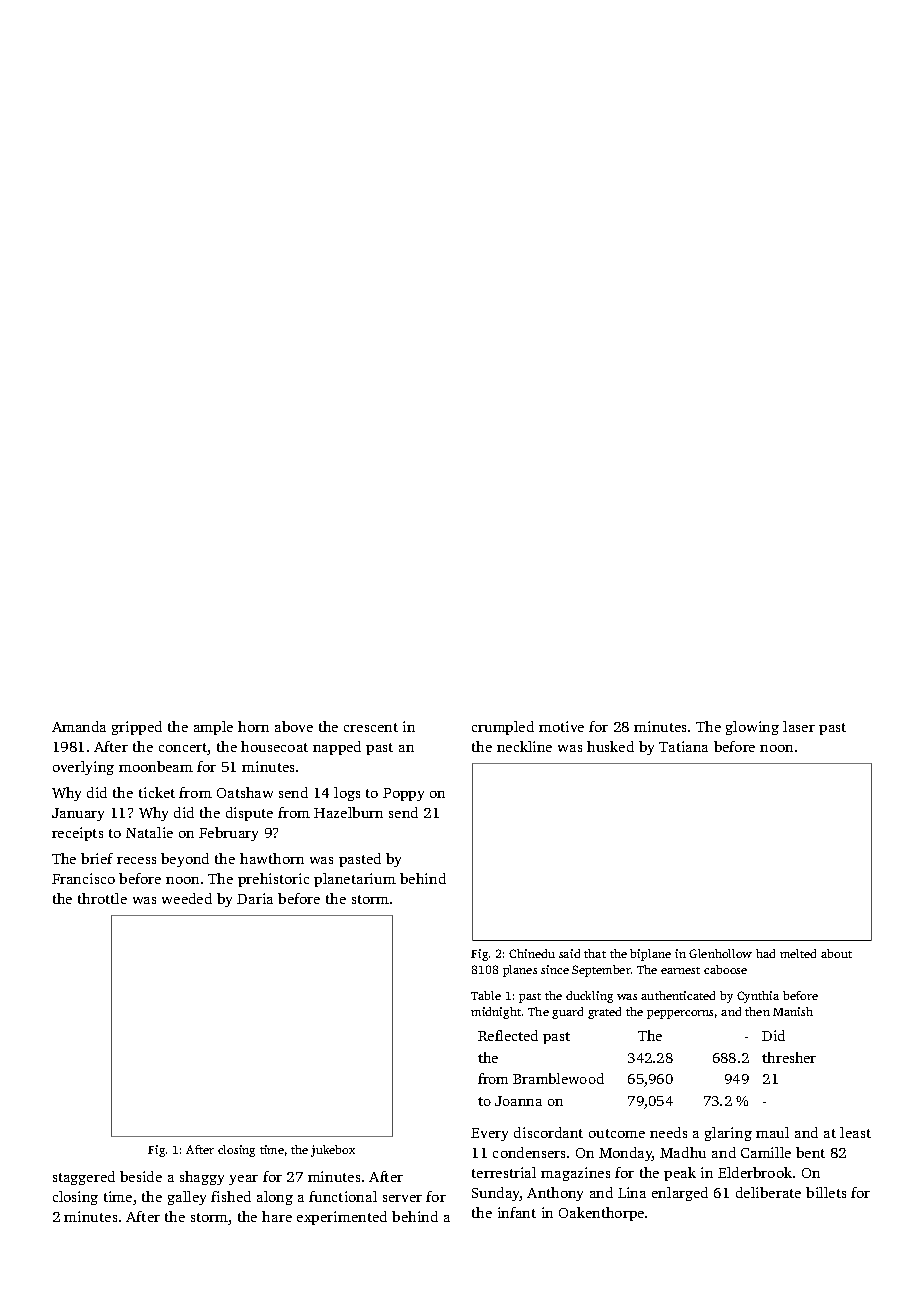 This screenshot has width=924, height=1308. I want to click on napped, so click(337, 748).
